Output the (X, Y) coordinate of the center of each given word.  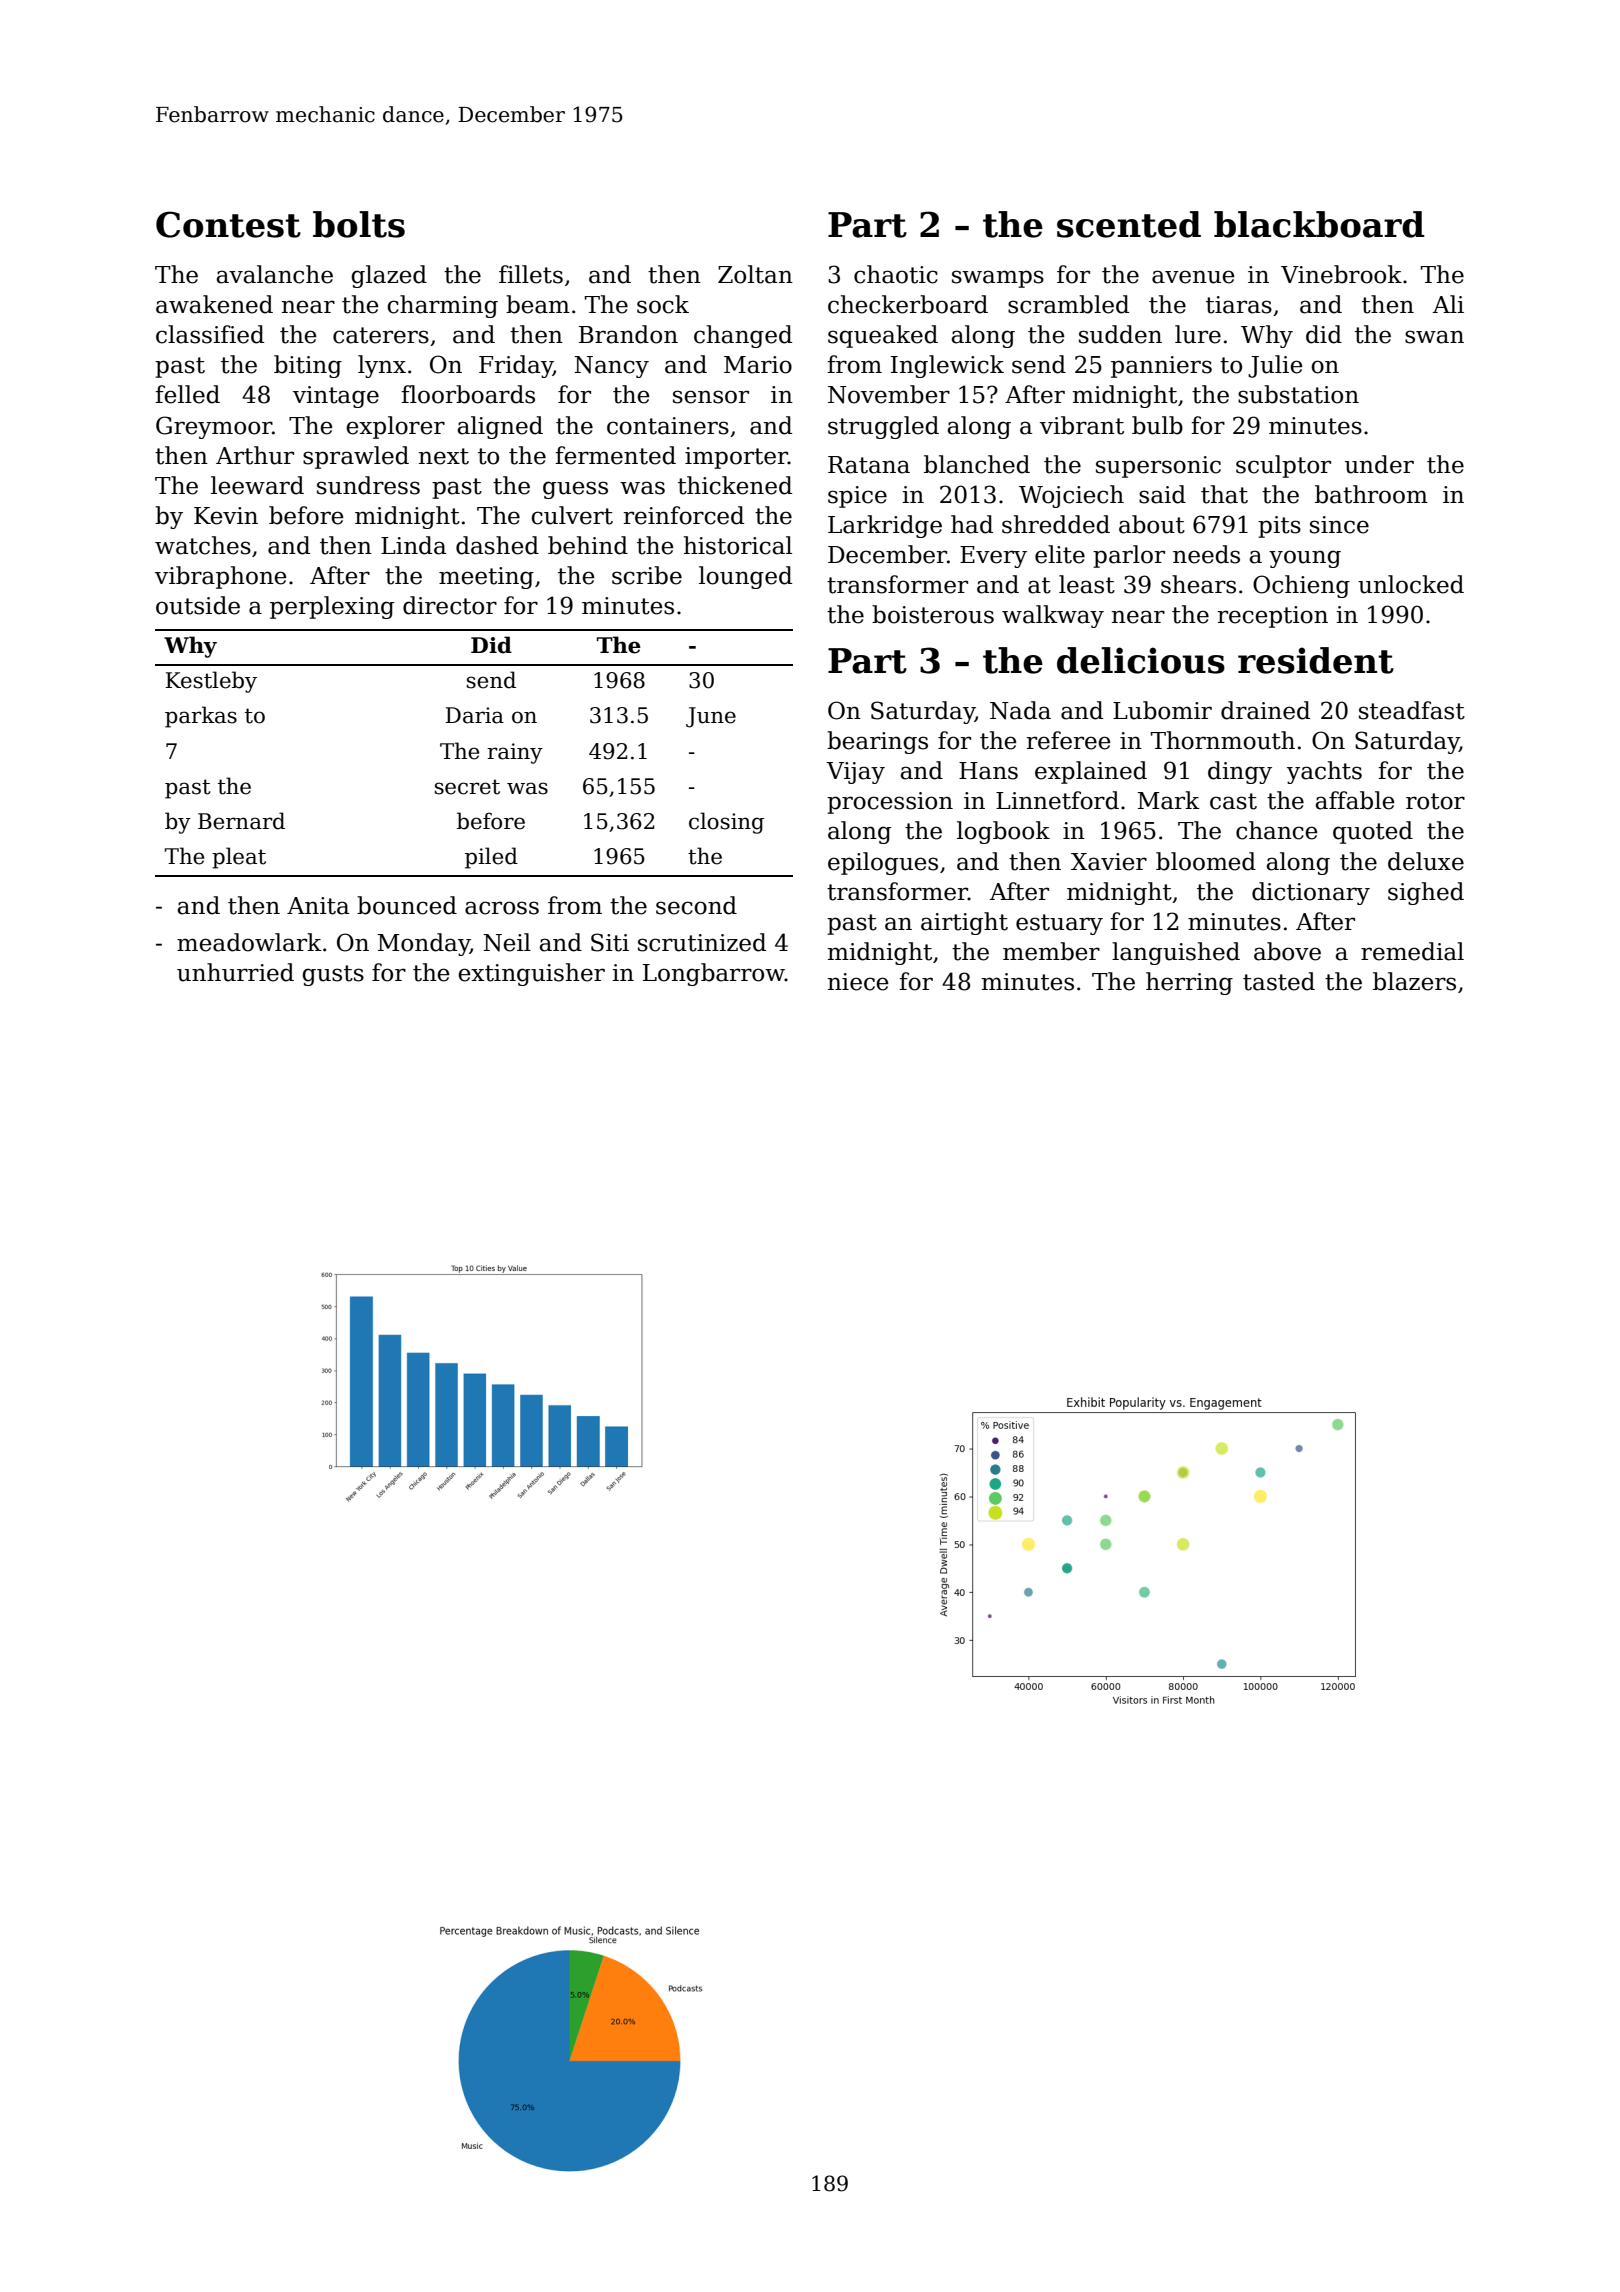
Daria (474, 715)
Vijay (855, 773)
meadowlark (249, 942)
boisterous (933, 614)
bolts (359, 224)
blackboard (1319, 224)
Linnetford (1057, 800)
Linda (413, 545)
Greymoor (214, 427)
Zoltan (755, 274)
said (1162, 494)
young (1305, 559)
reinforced (683, 515)
